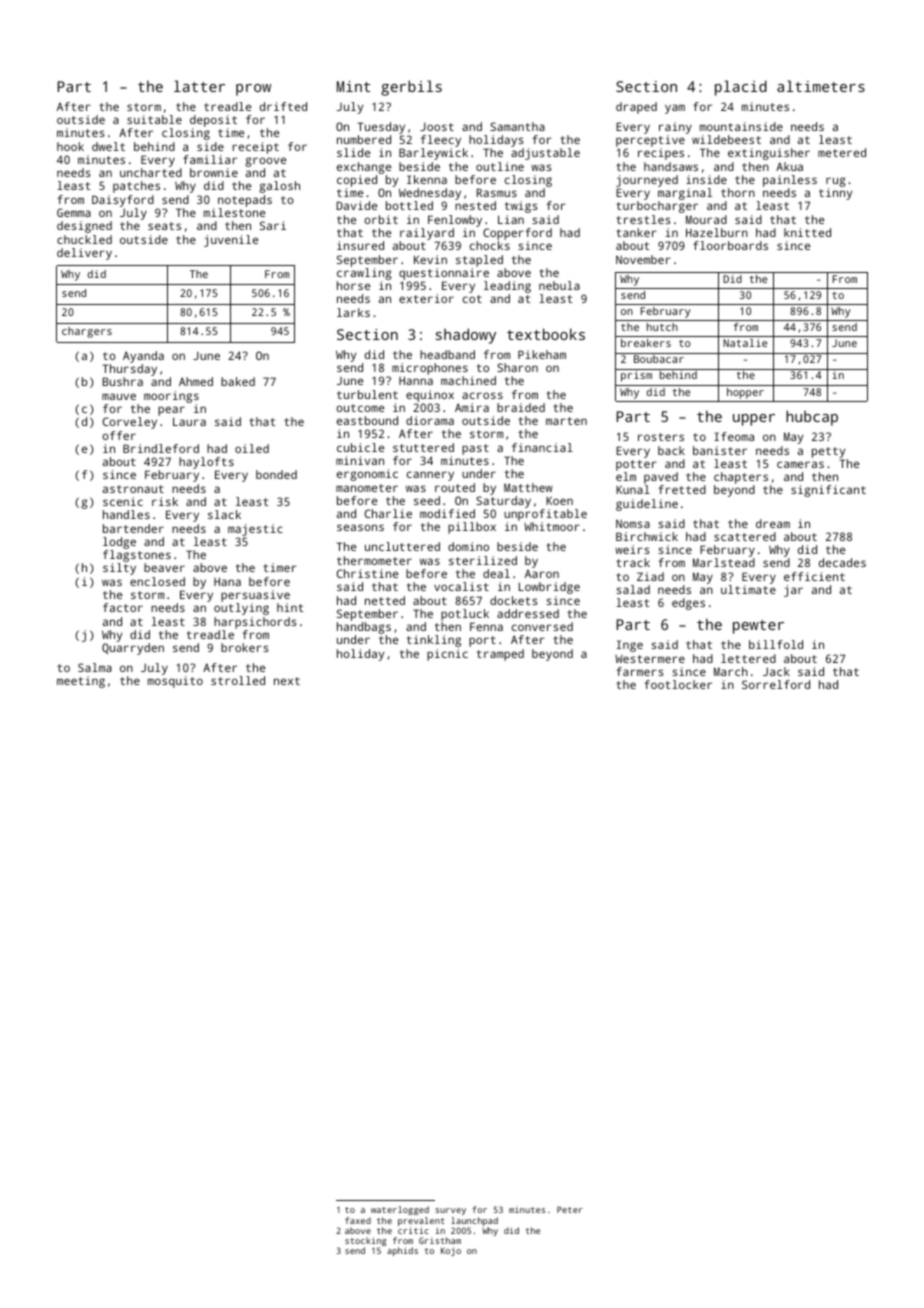 Image resolution: width=924 pixels, height=1308 pixels. Describe the element at coordinates (366, 1241) in the document. I see `stocking` at that location.
